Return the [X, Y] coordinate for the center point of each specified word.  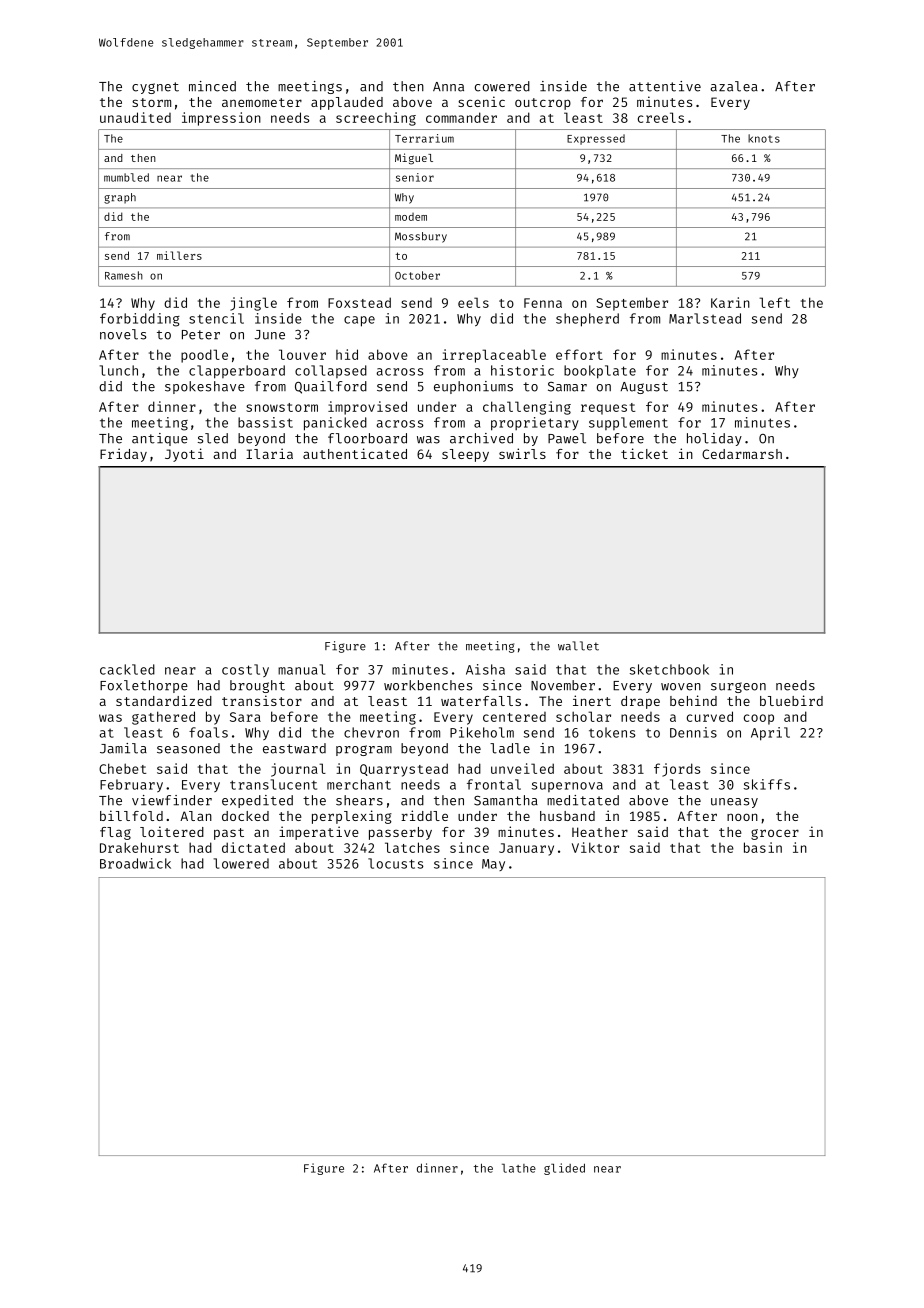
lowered [241, 863]
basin [763, 847]
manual [301, 669]
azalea [734, 86]
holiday [714, 439]
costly [245, 670]
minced [212, 86]
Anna [448, 87]
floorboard [367, 438]
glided [564, 1169]
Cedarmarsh [742, 454]
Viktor [595, 847]
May [493, 865]
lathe [519, 1168]
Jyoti [184, 455]
